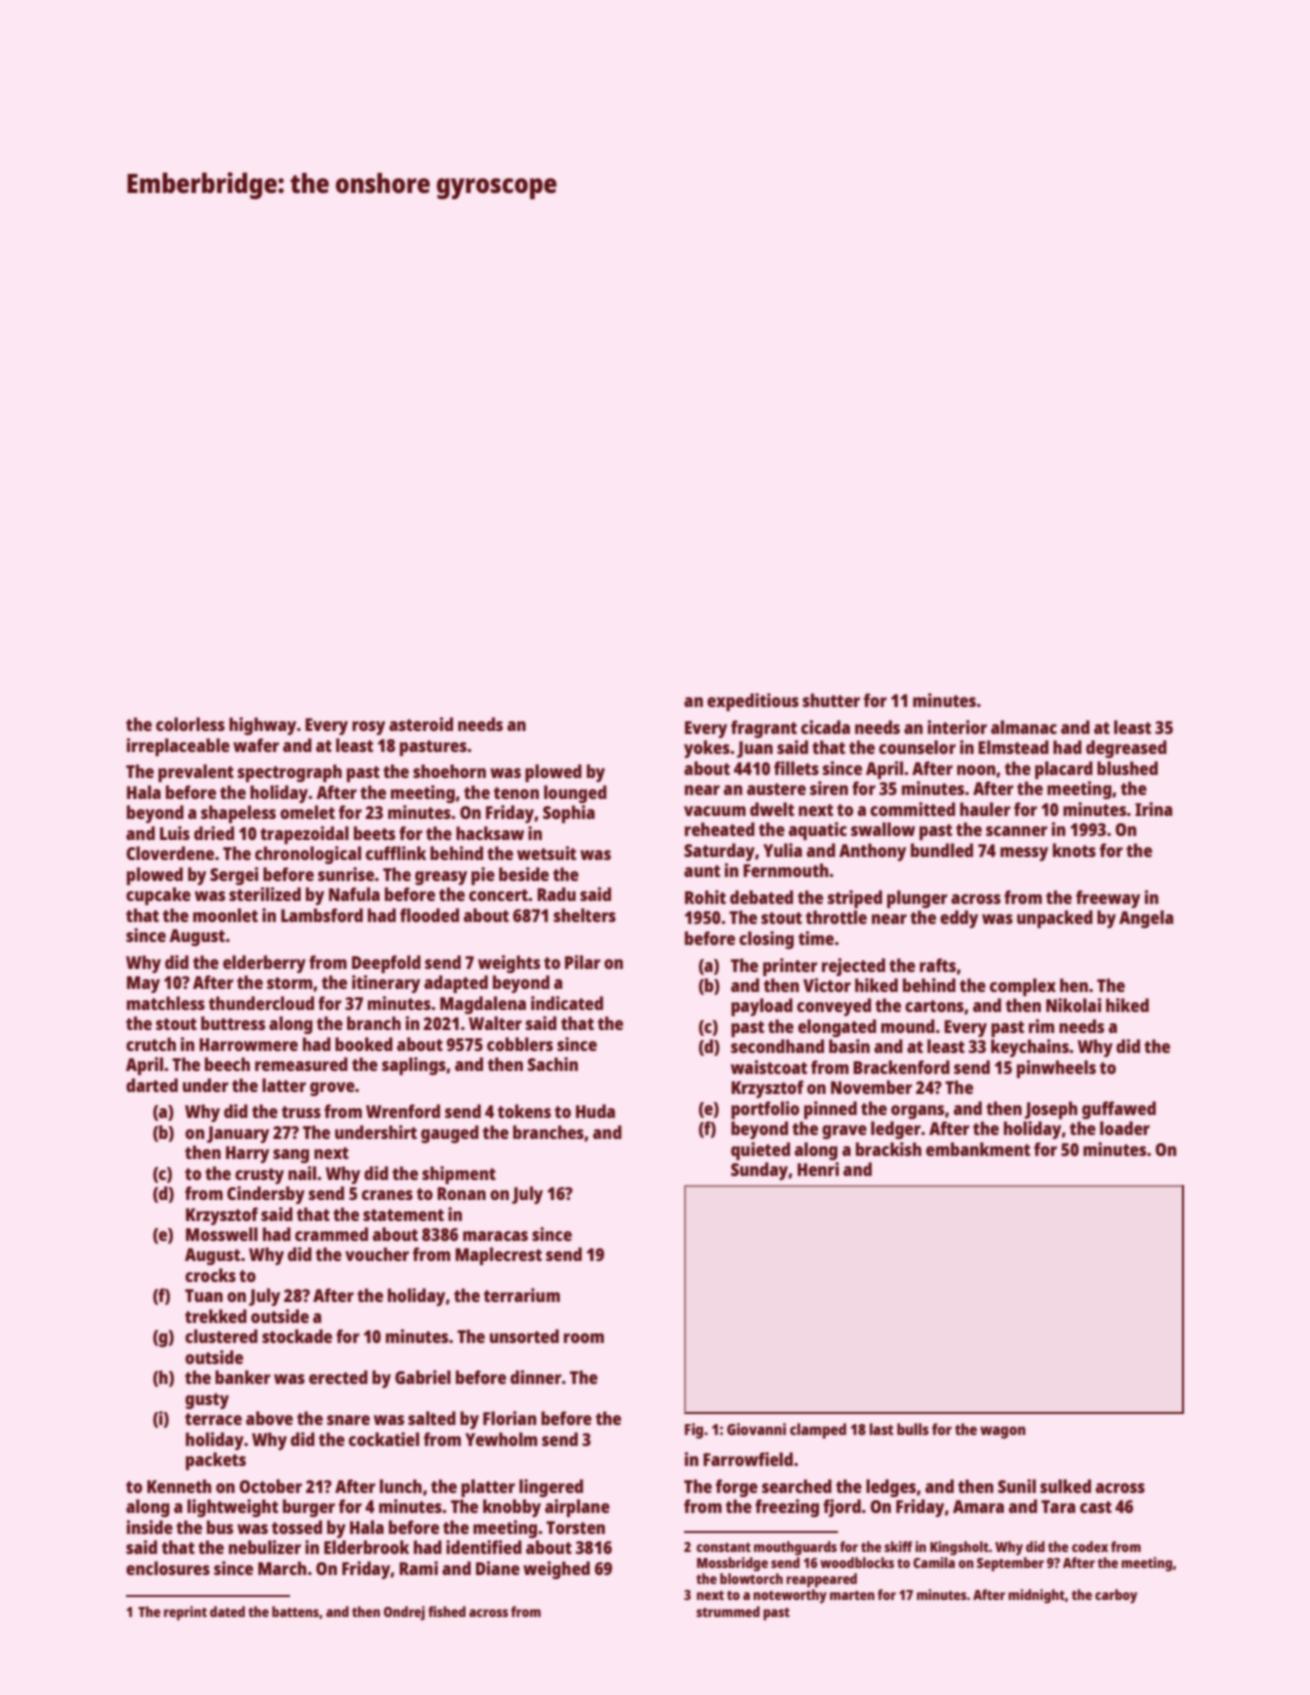 This screenshot has width=1310, height=1695. Describe the element at coordinates (753, 702) in the screenshot. I see `expeditious` at that location.
